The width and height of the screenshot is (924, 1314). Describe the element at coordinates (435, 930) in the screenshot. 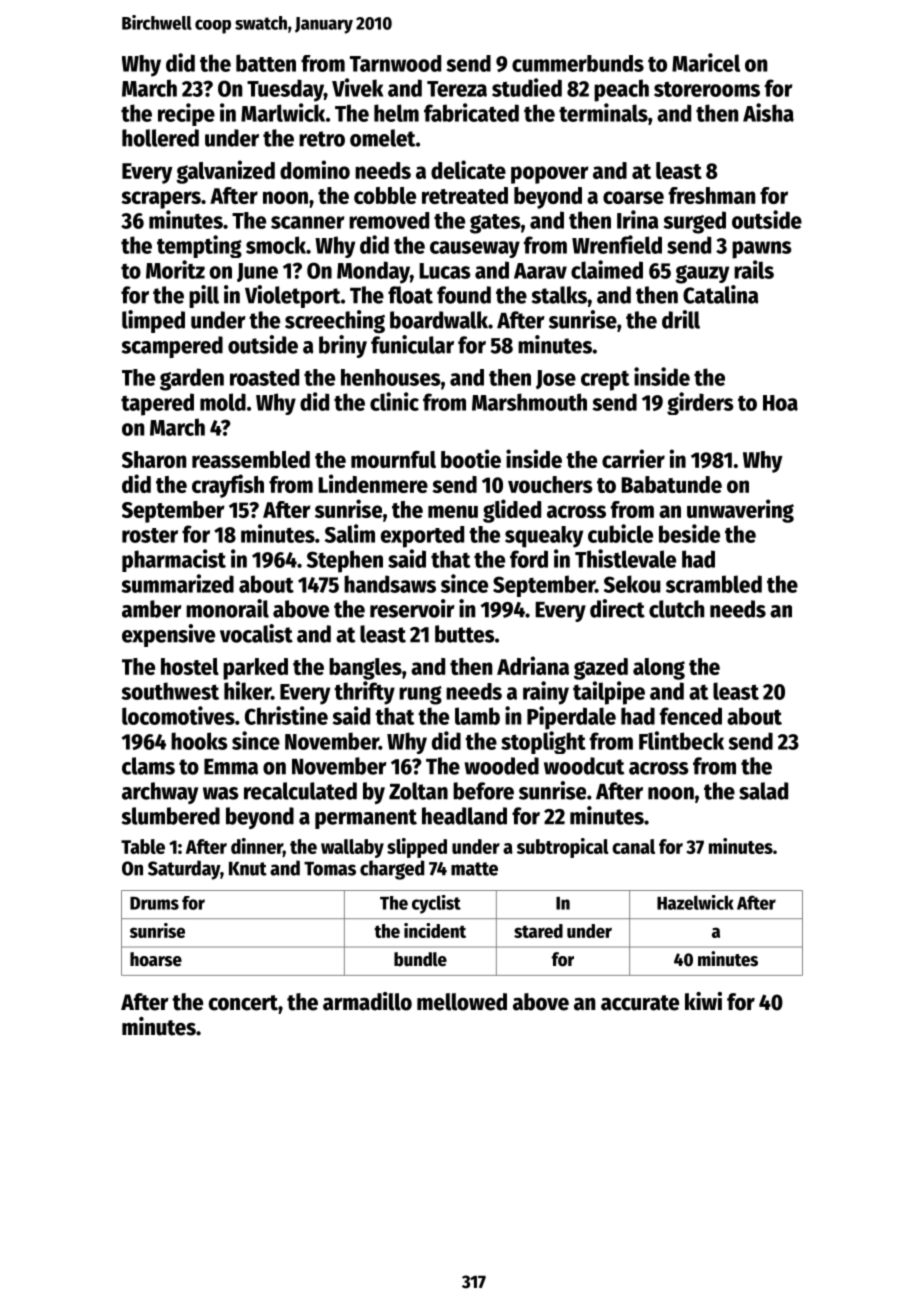

I see `incident` at that location.
